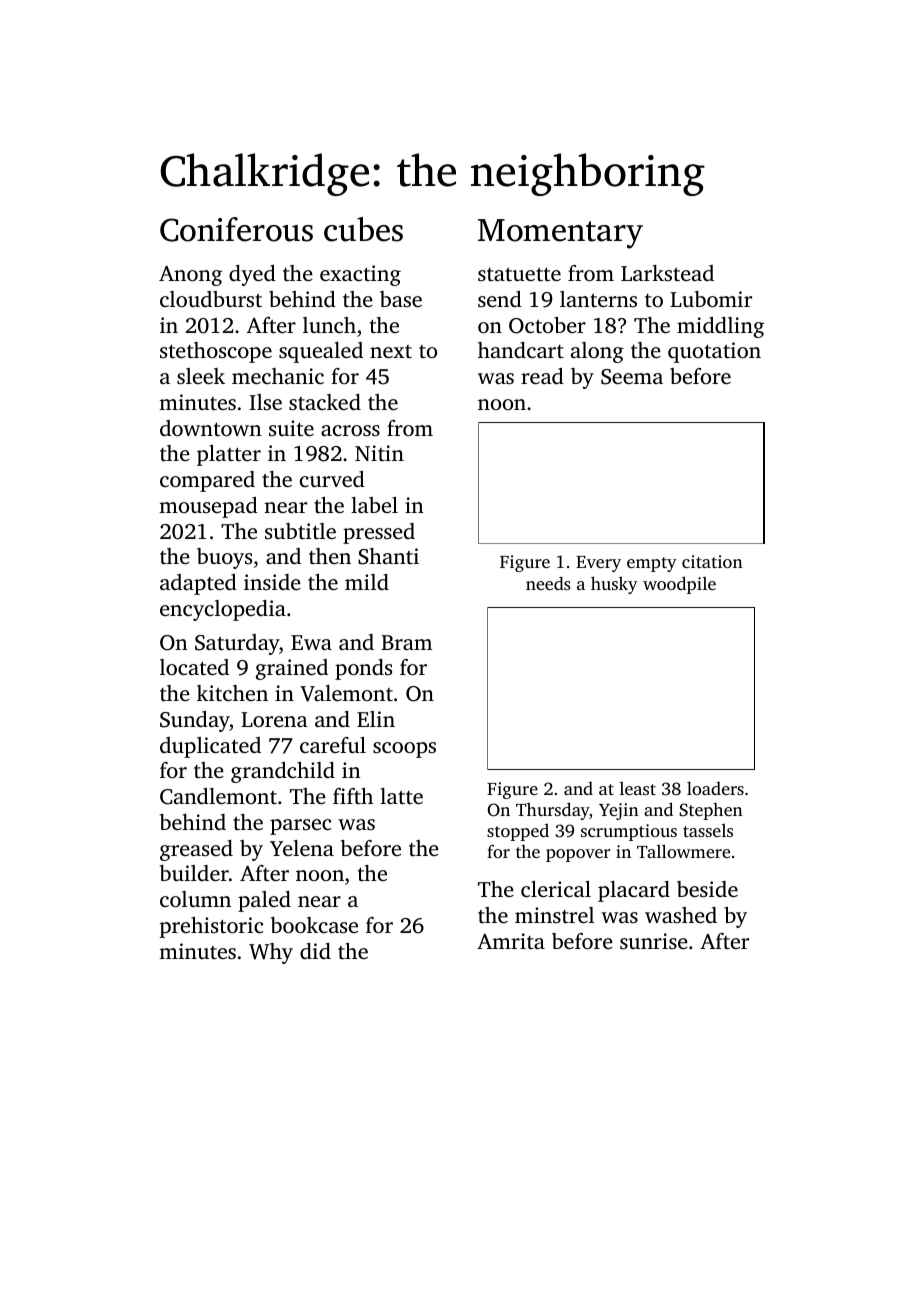  Describe the element at coordinates (212, 927) in the document. I see `prehistoric` at that location.
